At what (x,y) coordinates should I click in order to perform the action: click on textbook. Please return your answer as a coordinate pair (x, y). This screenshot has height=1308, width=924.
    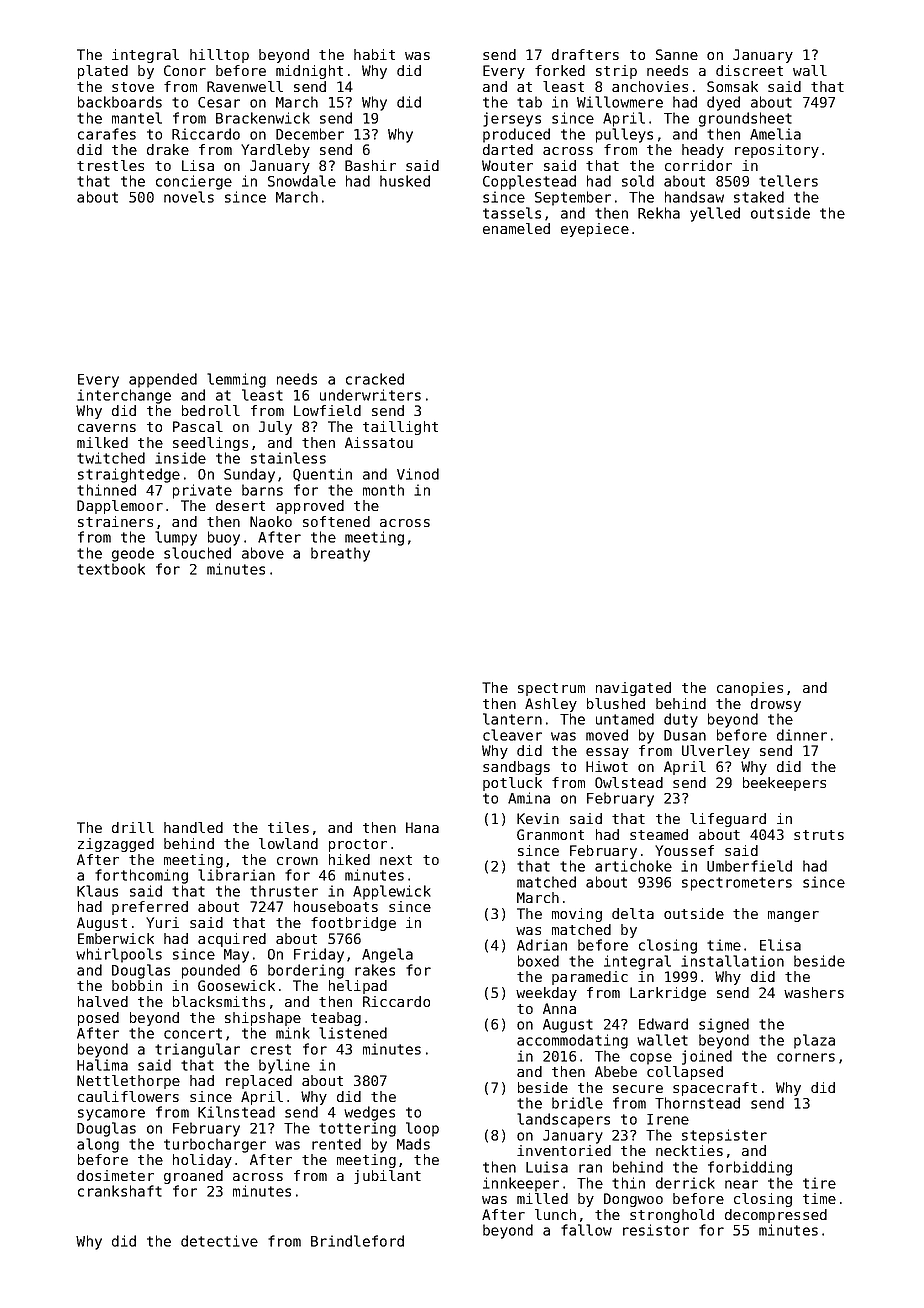
    Looking at the image, I should click on (111, 569).
